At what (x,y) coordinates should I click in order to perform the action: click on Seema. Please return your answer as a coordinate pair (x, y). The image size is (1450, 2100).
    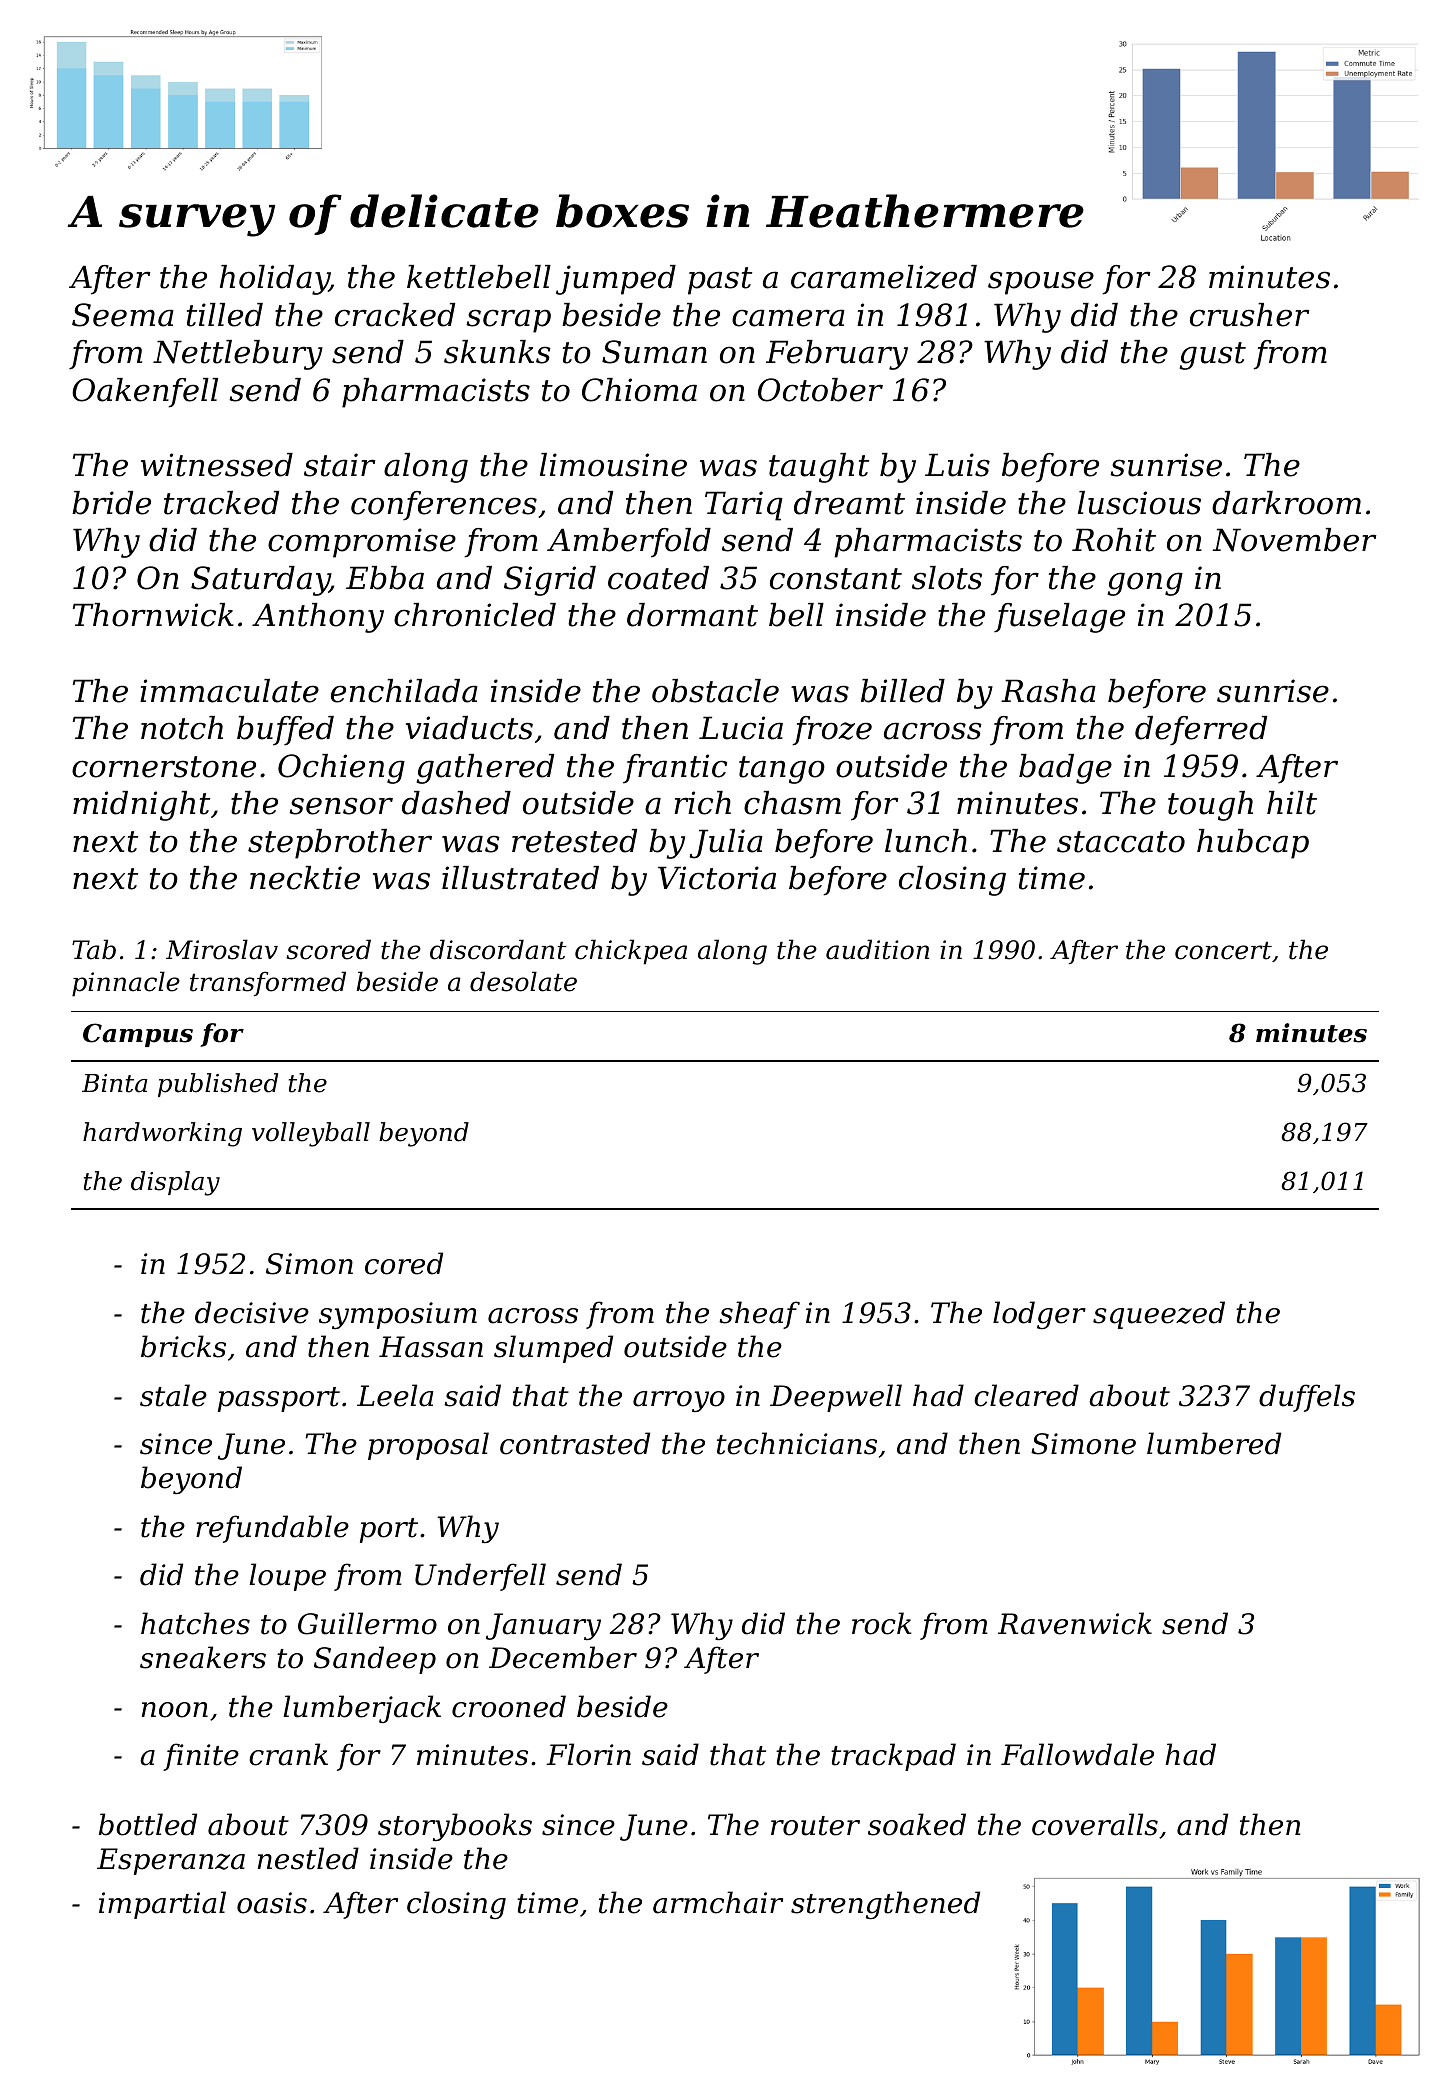
    Looking at the image, I should click on (123, 315).
